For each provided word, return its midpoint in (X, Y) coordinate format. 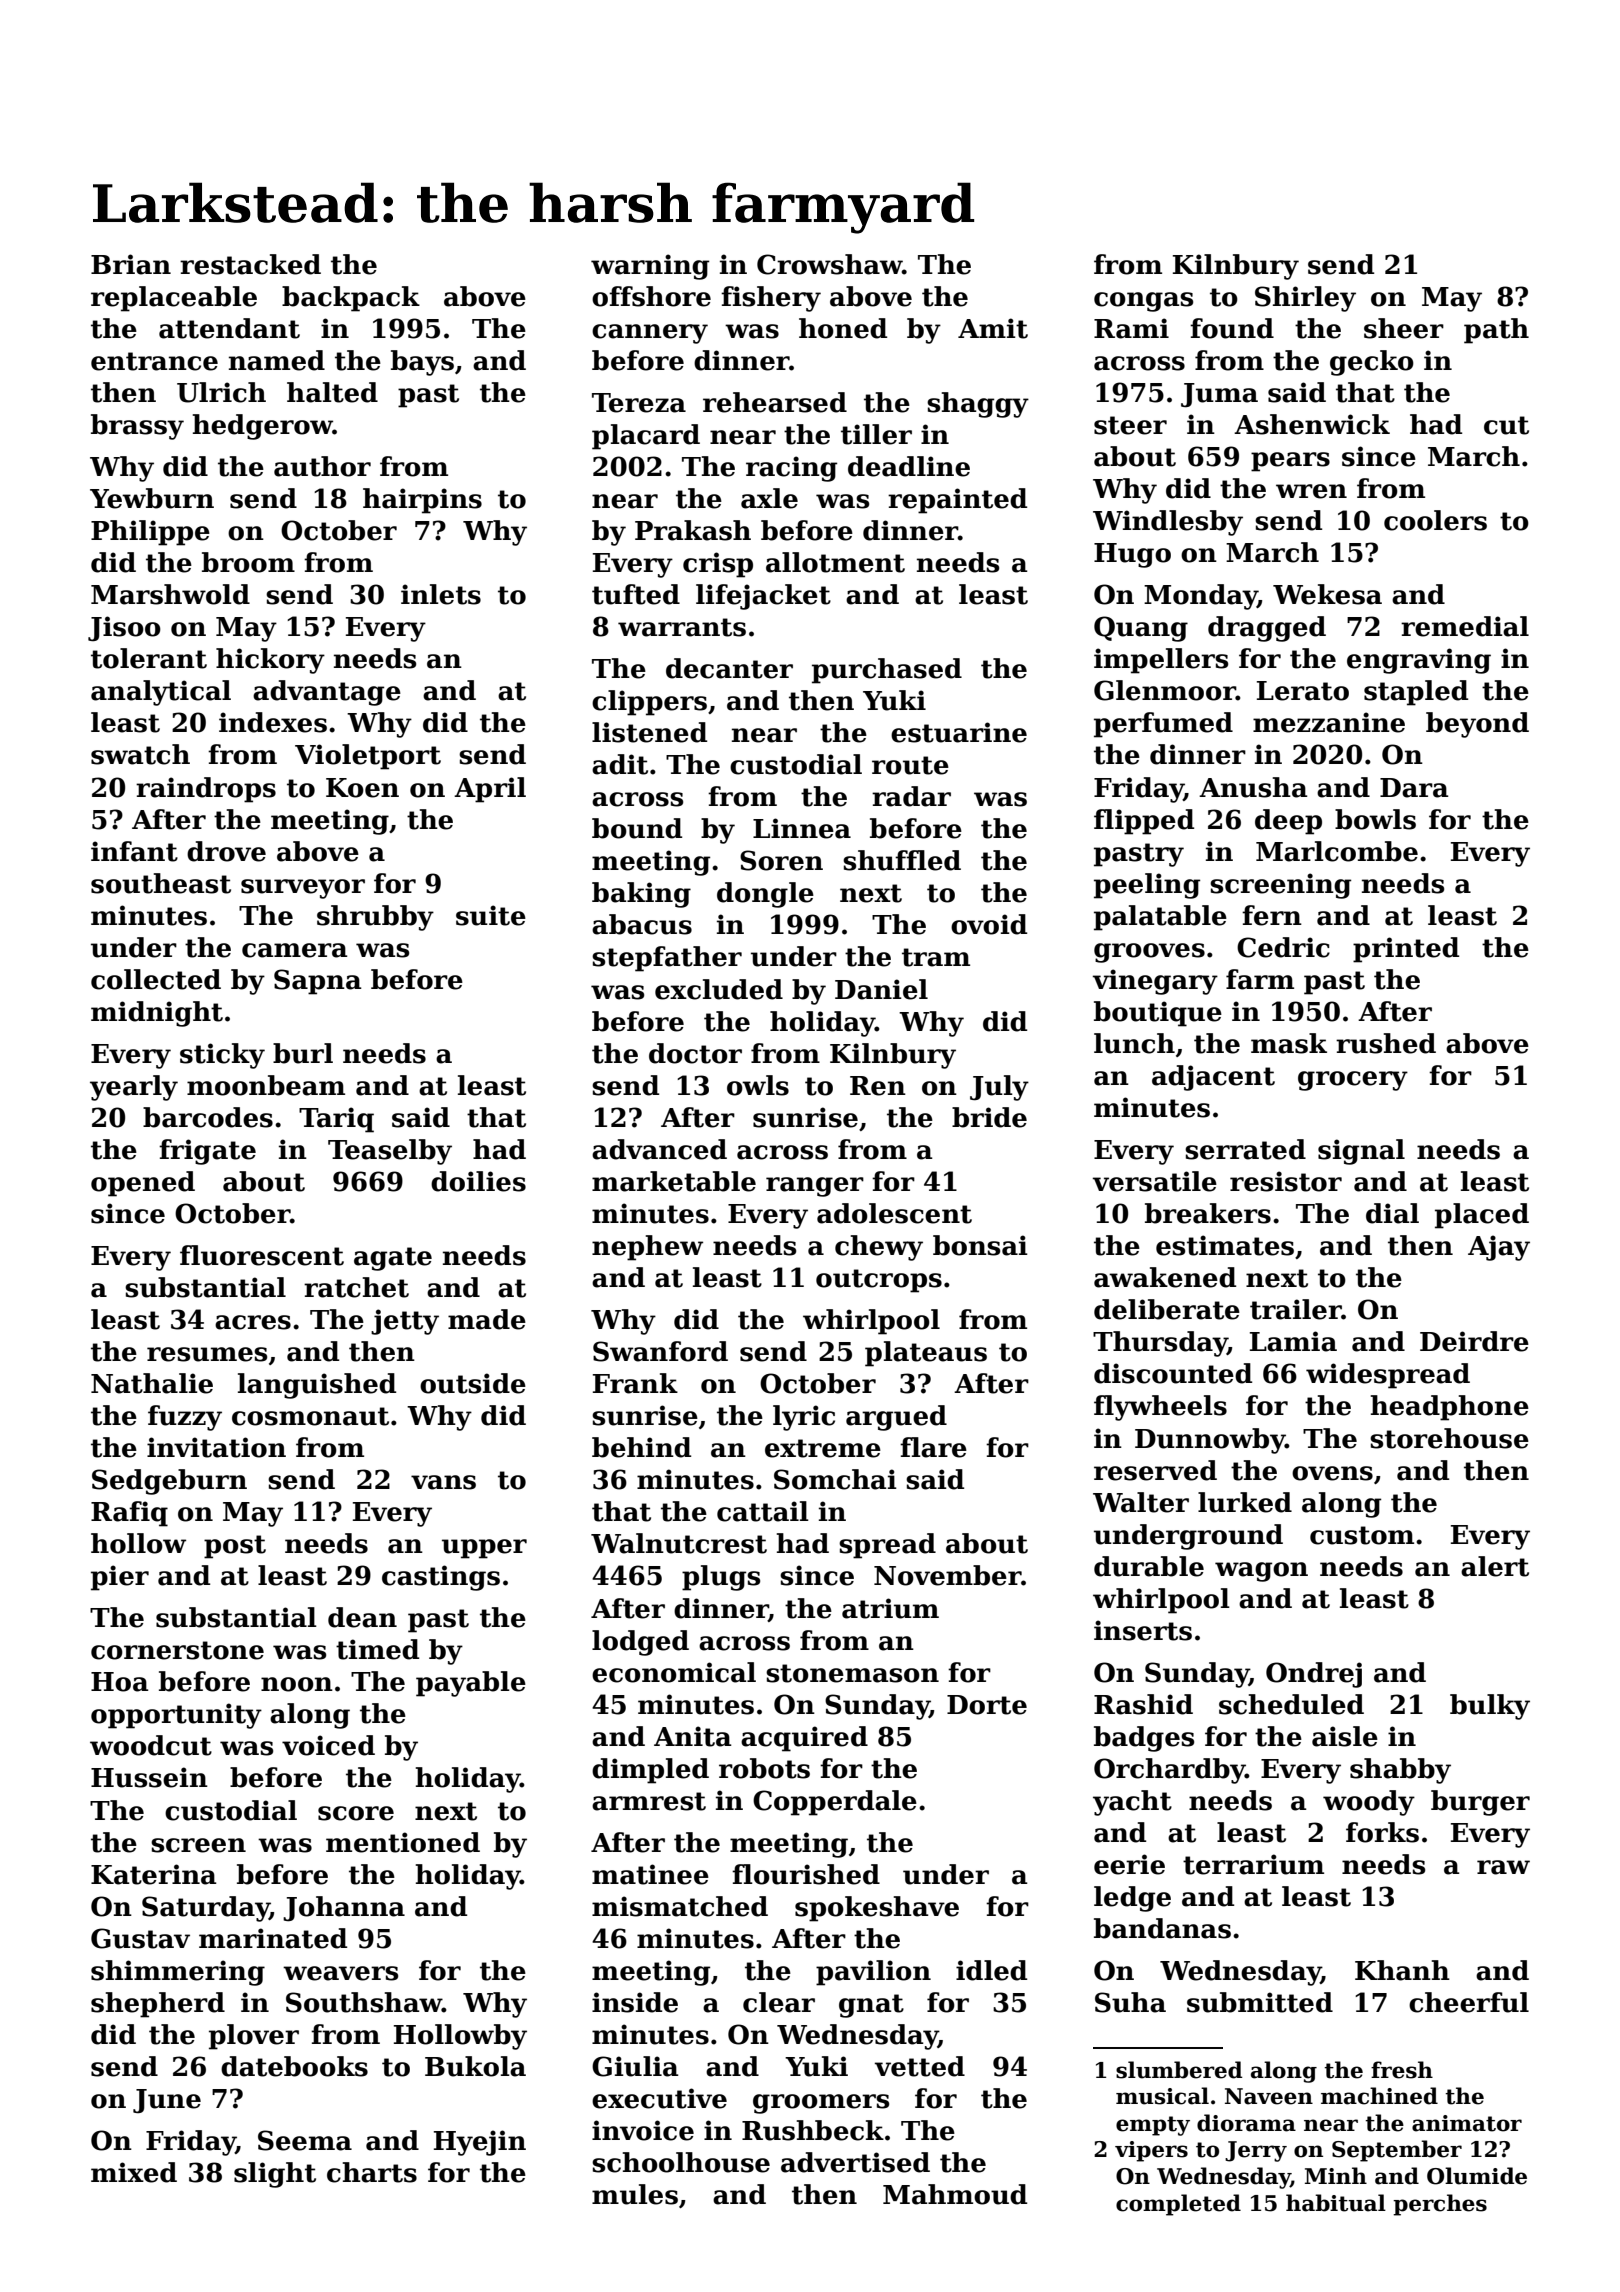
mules (635, 2194)
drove (226, 851)
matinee (650, 1874)
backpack (351, 299)
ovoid (989, 924)
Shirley (1305, 299)
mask (1289, 1043)
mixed (134, 2172)
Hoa (120, 1682)
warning (650, 267)
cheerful (1469, 2002)
